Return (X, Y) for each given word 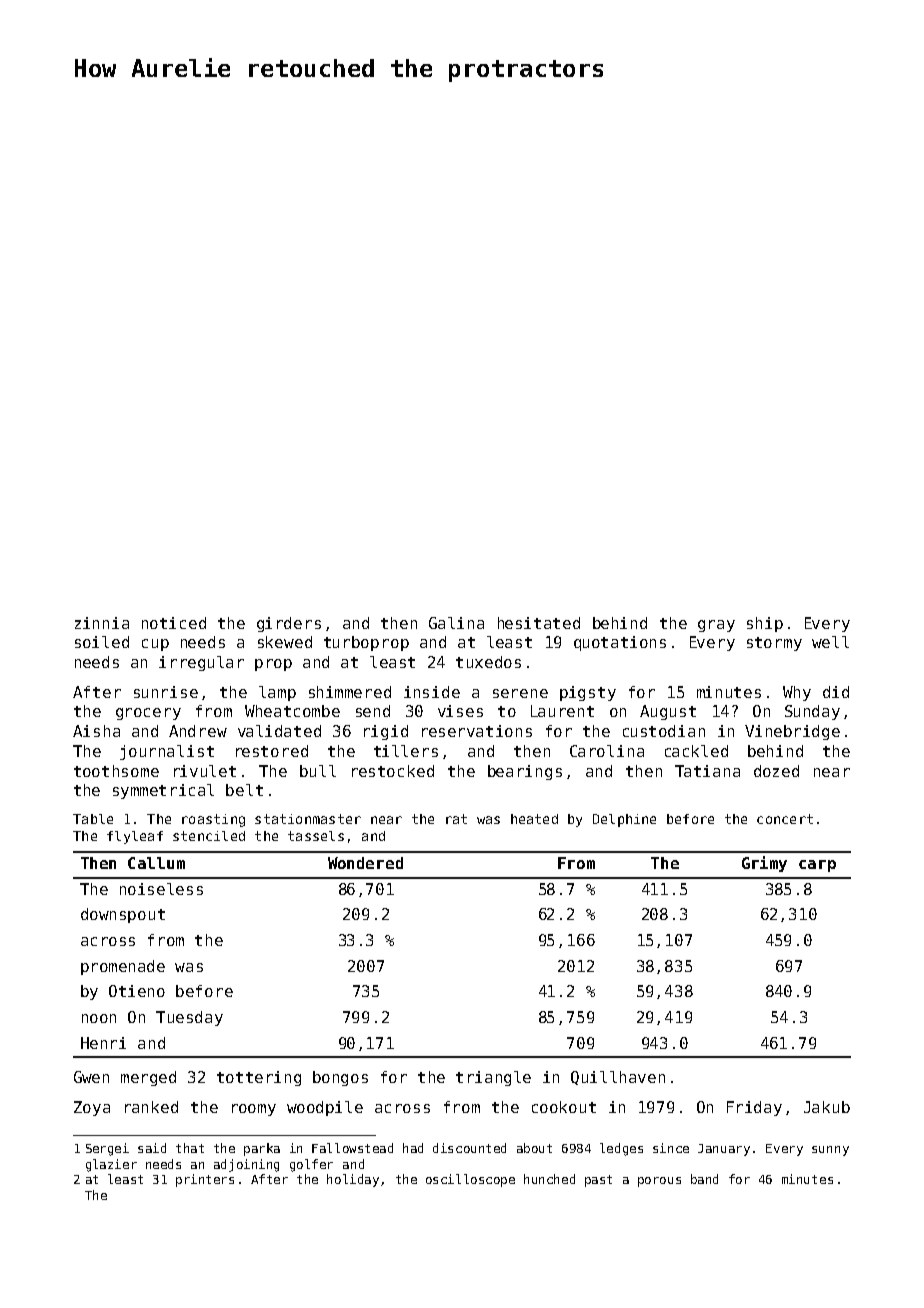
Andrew (198, 731)
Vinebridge (792, 732)
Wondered (365, 863)
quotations (620, 643)
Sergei (107, 1149)
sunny (830, 1151)
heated (534, 819)
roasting (213, 820)
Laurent (562, 711)
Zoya (92, 1108)
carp (817, 866)
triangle (493, 1078)
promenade (123, 967)
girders (289, 624)
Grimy (764, 864)
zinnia (102, 623)
